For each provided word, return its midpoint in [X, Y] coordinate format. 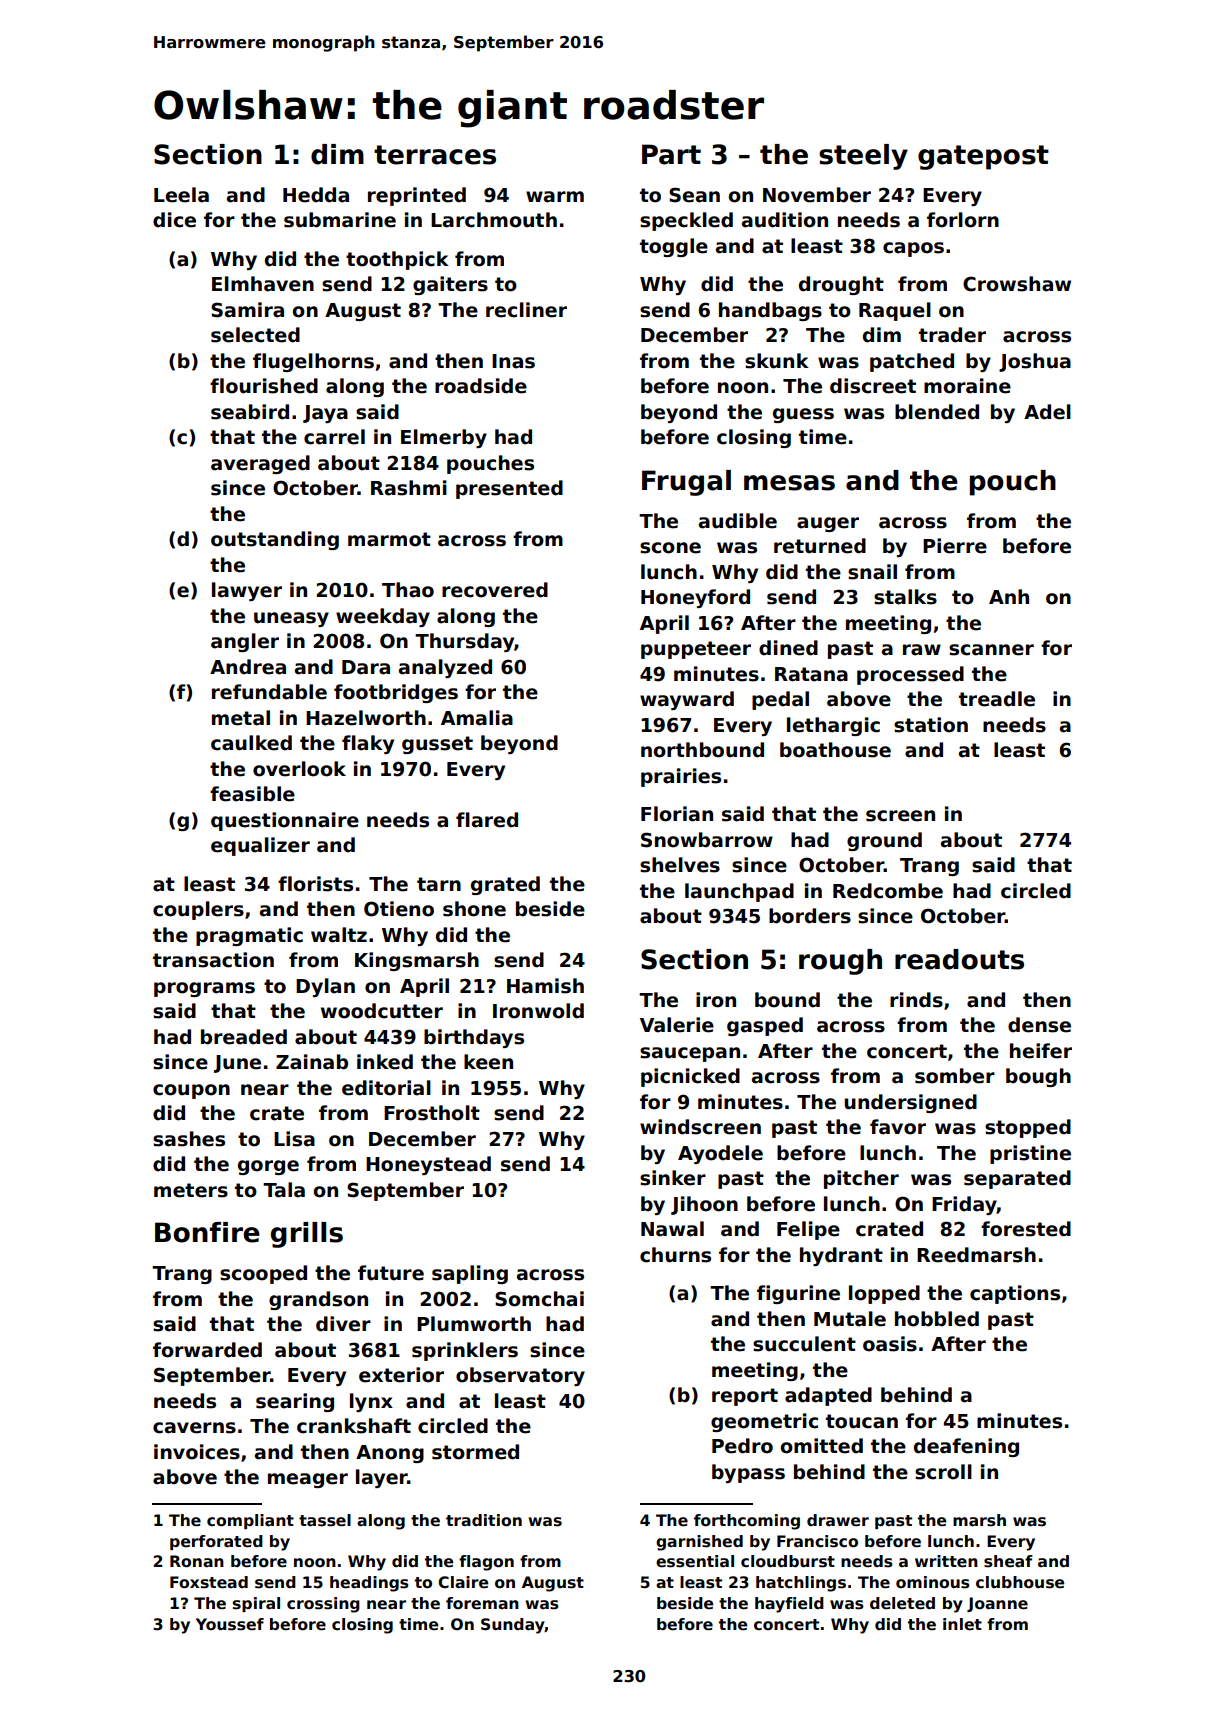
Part [671, 154]
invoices [197, 1452]
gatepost [983, 157]
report [745, 1397]
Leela [181, 195]
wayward [687, 700]
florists [315, 884]
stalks [905, 597]
